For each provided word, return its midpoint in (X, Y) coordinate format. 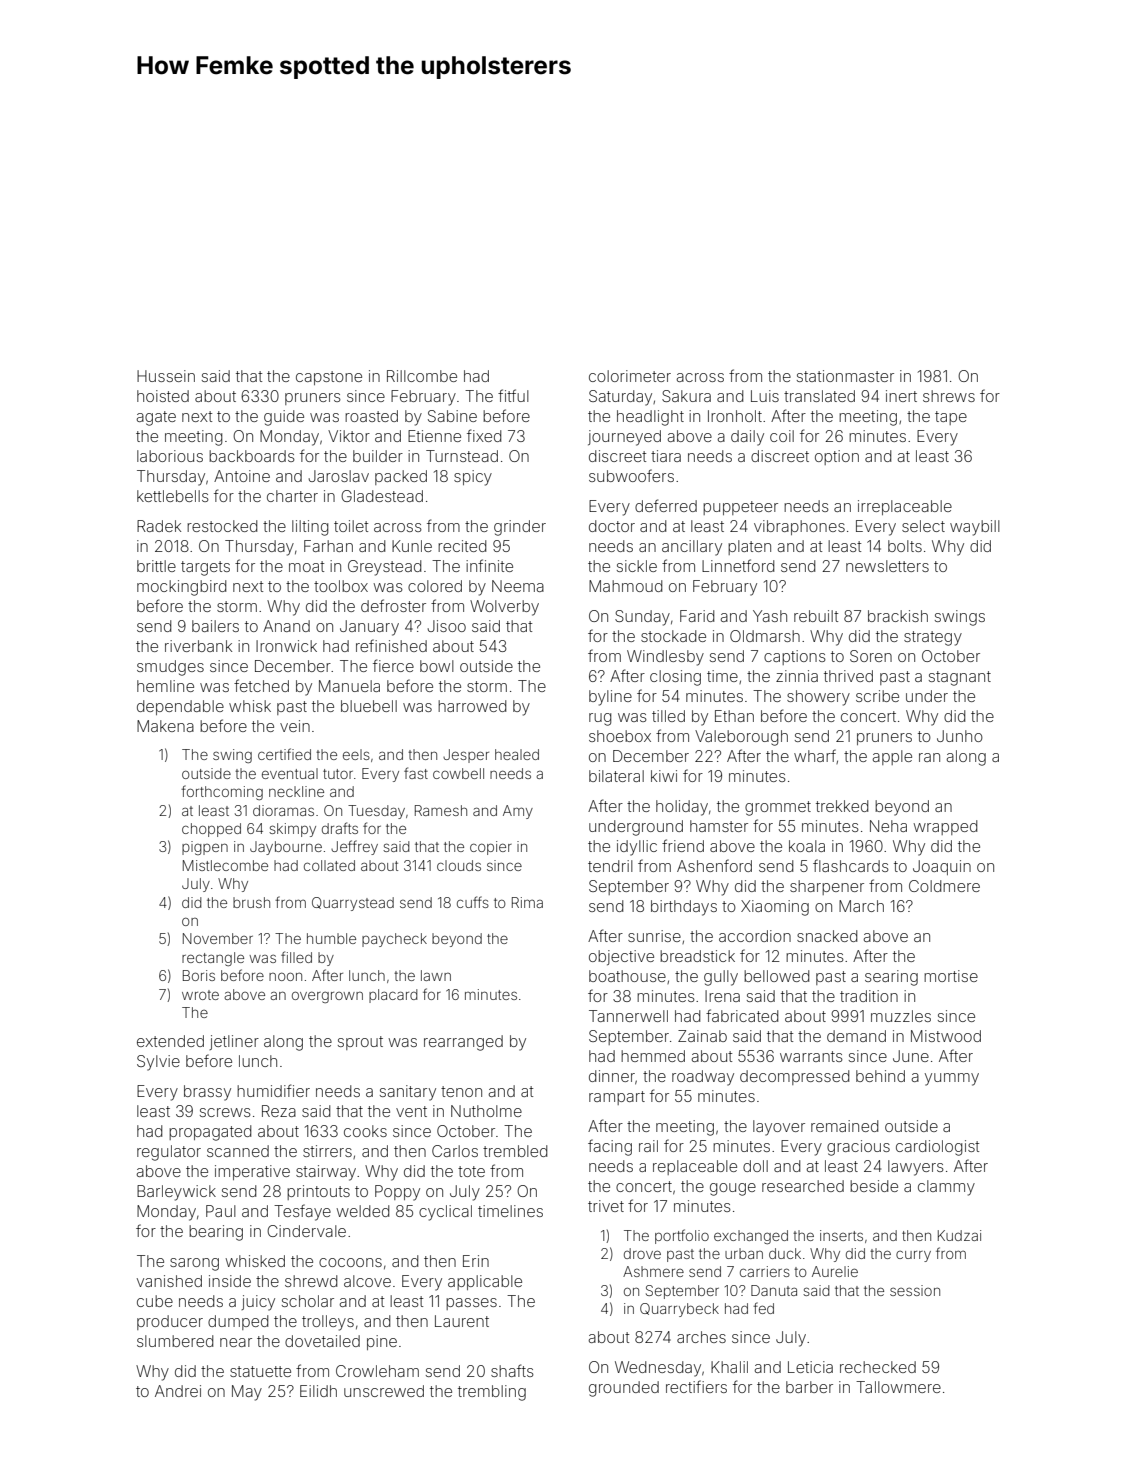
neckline (296, 791)
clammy (946, 1188)
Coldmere (944, 886)
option (837, 457)
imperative (252, 1172)
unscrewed (384, 1391)
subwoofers (631, 475)
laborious (170, 456)
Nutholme (486, 1111)
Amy (518, 812)
